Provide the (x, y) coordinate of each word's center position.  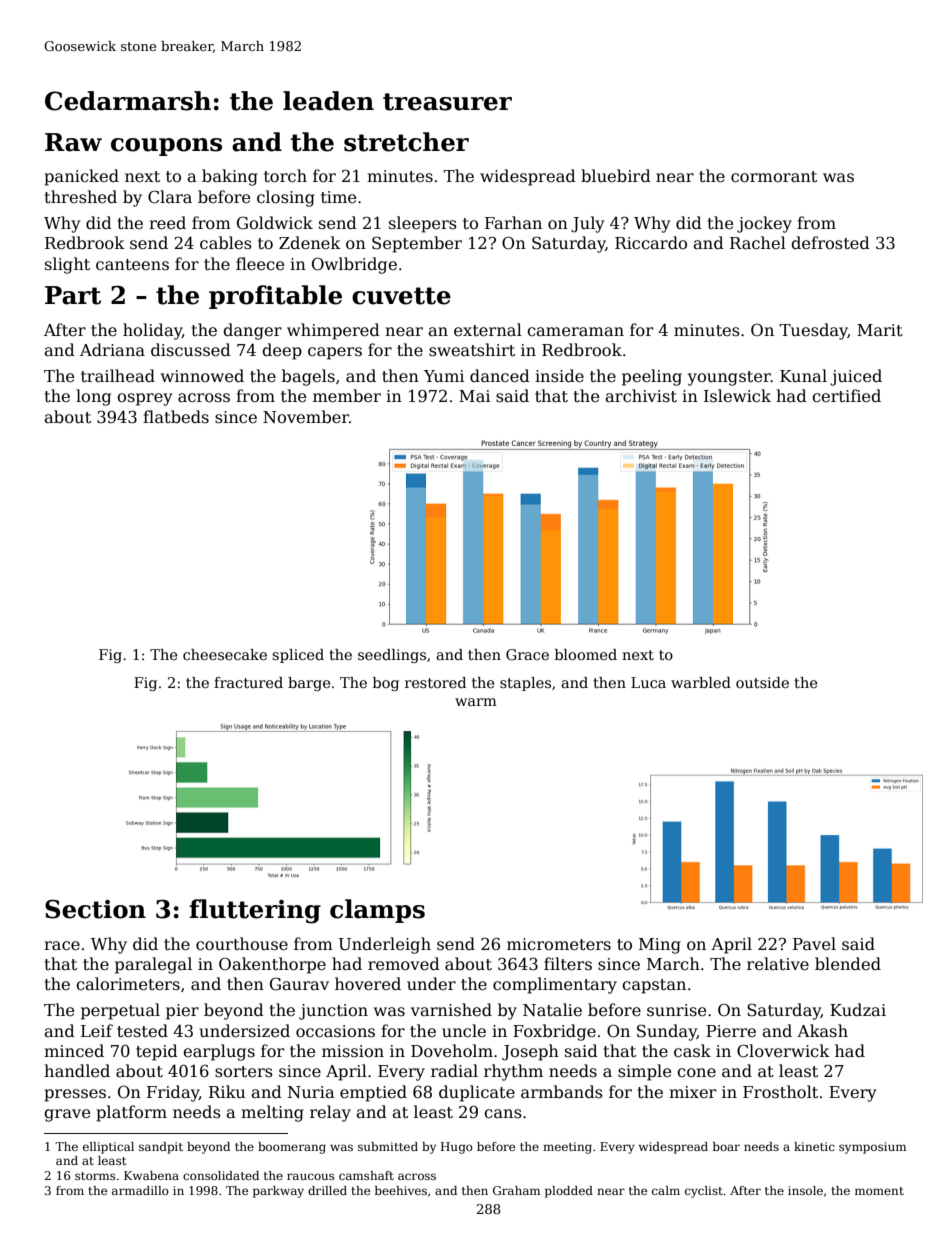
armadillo (140, 1190)
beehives (401, 1190)
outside (762, 682)
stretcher (406, 142)
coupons (166, 147)
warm (476, 702)
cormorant (774, 177)
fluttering (255, 911)
